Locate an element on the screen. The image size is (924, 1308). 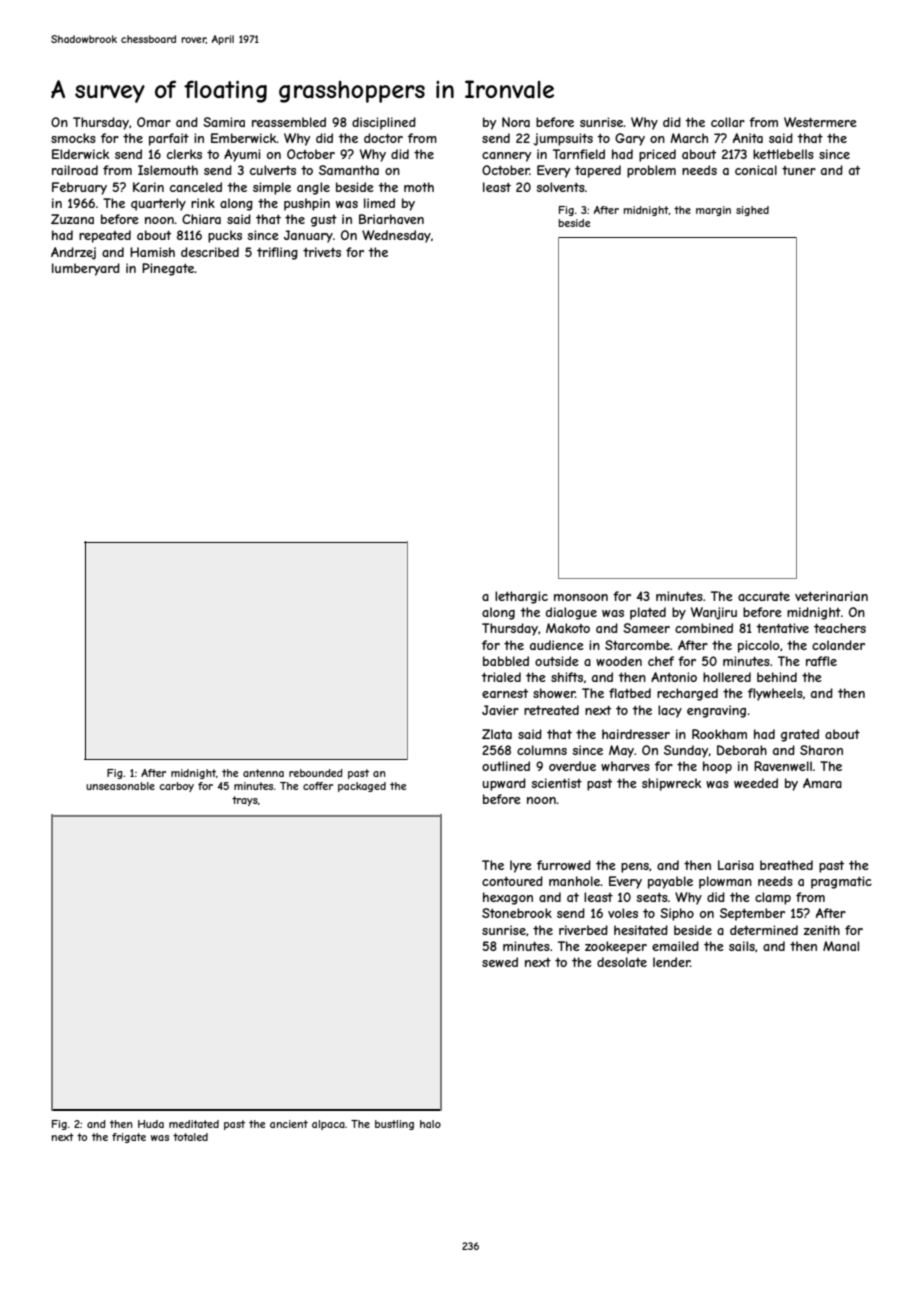
antenna is located at coordinates (263, 773).
